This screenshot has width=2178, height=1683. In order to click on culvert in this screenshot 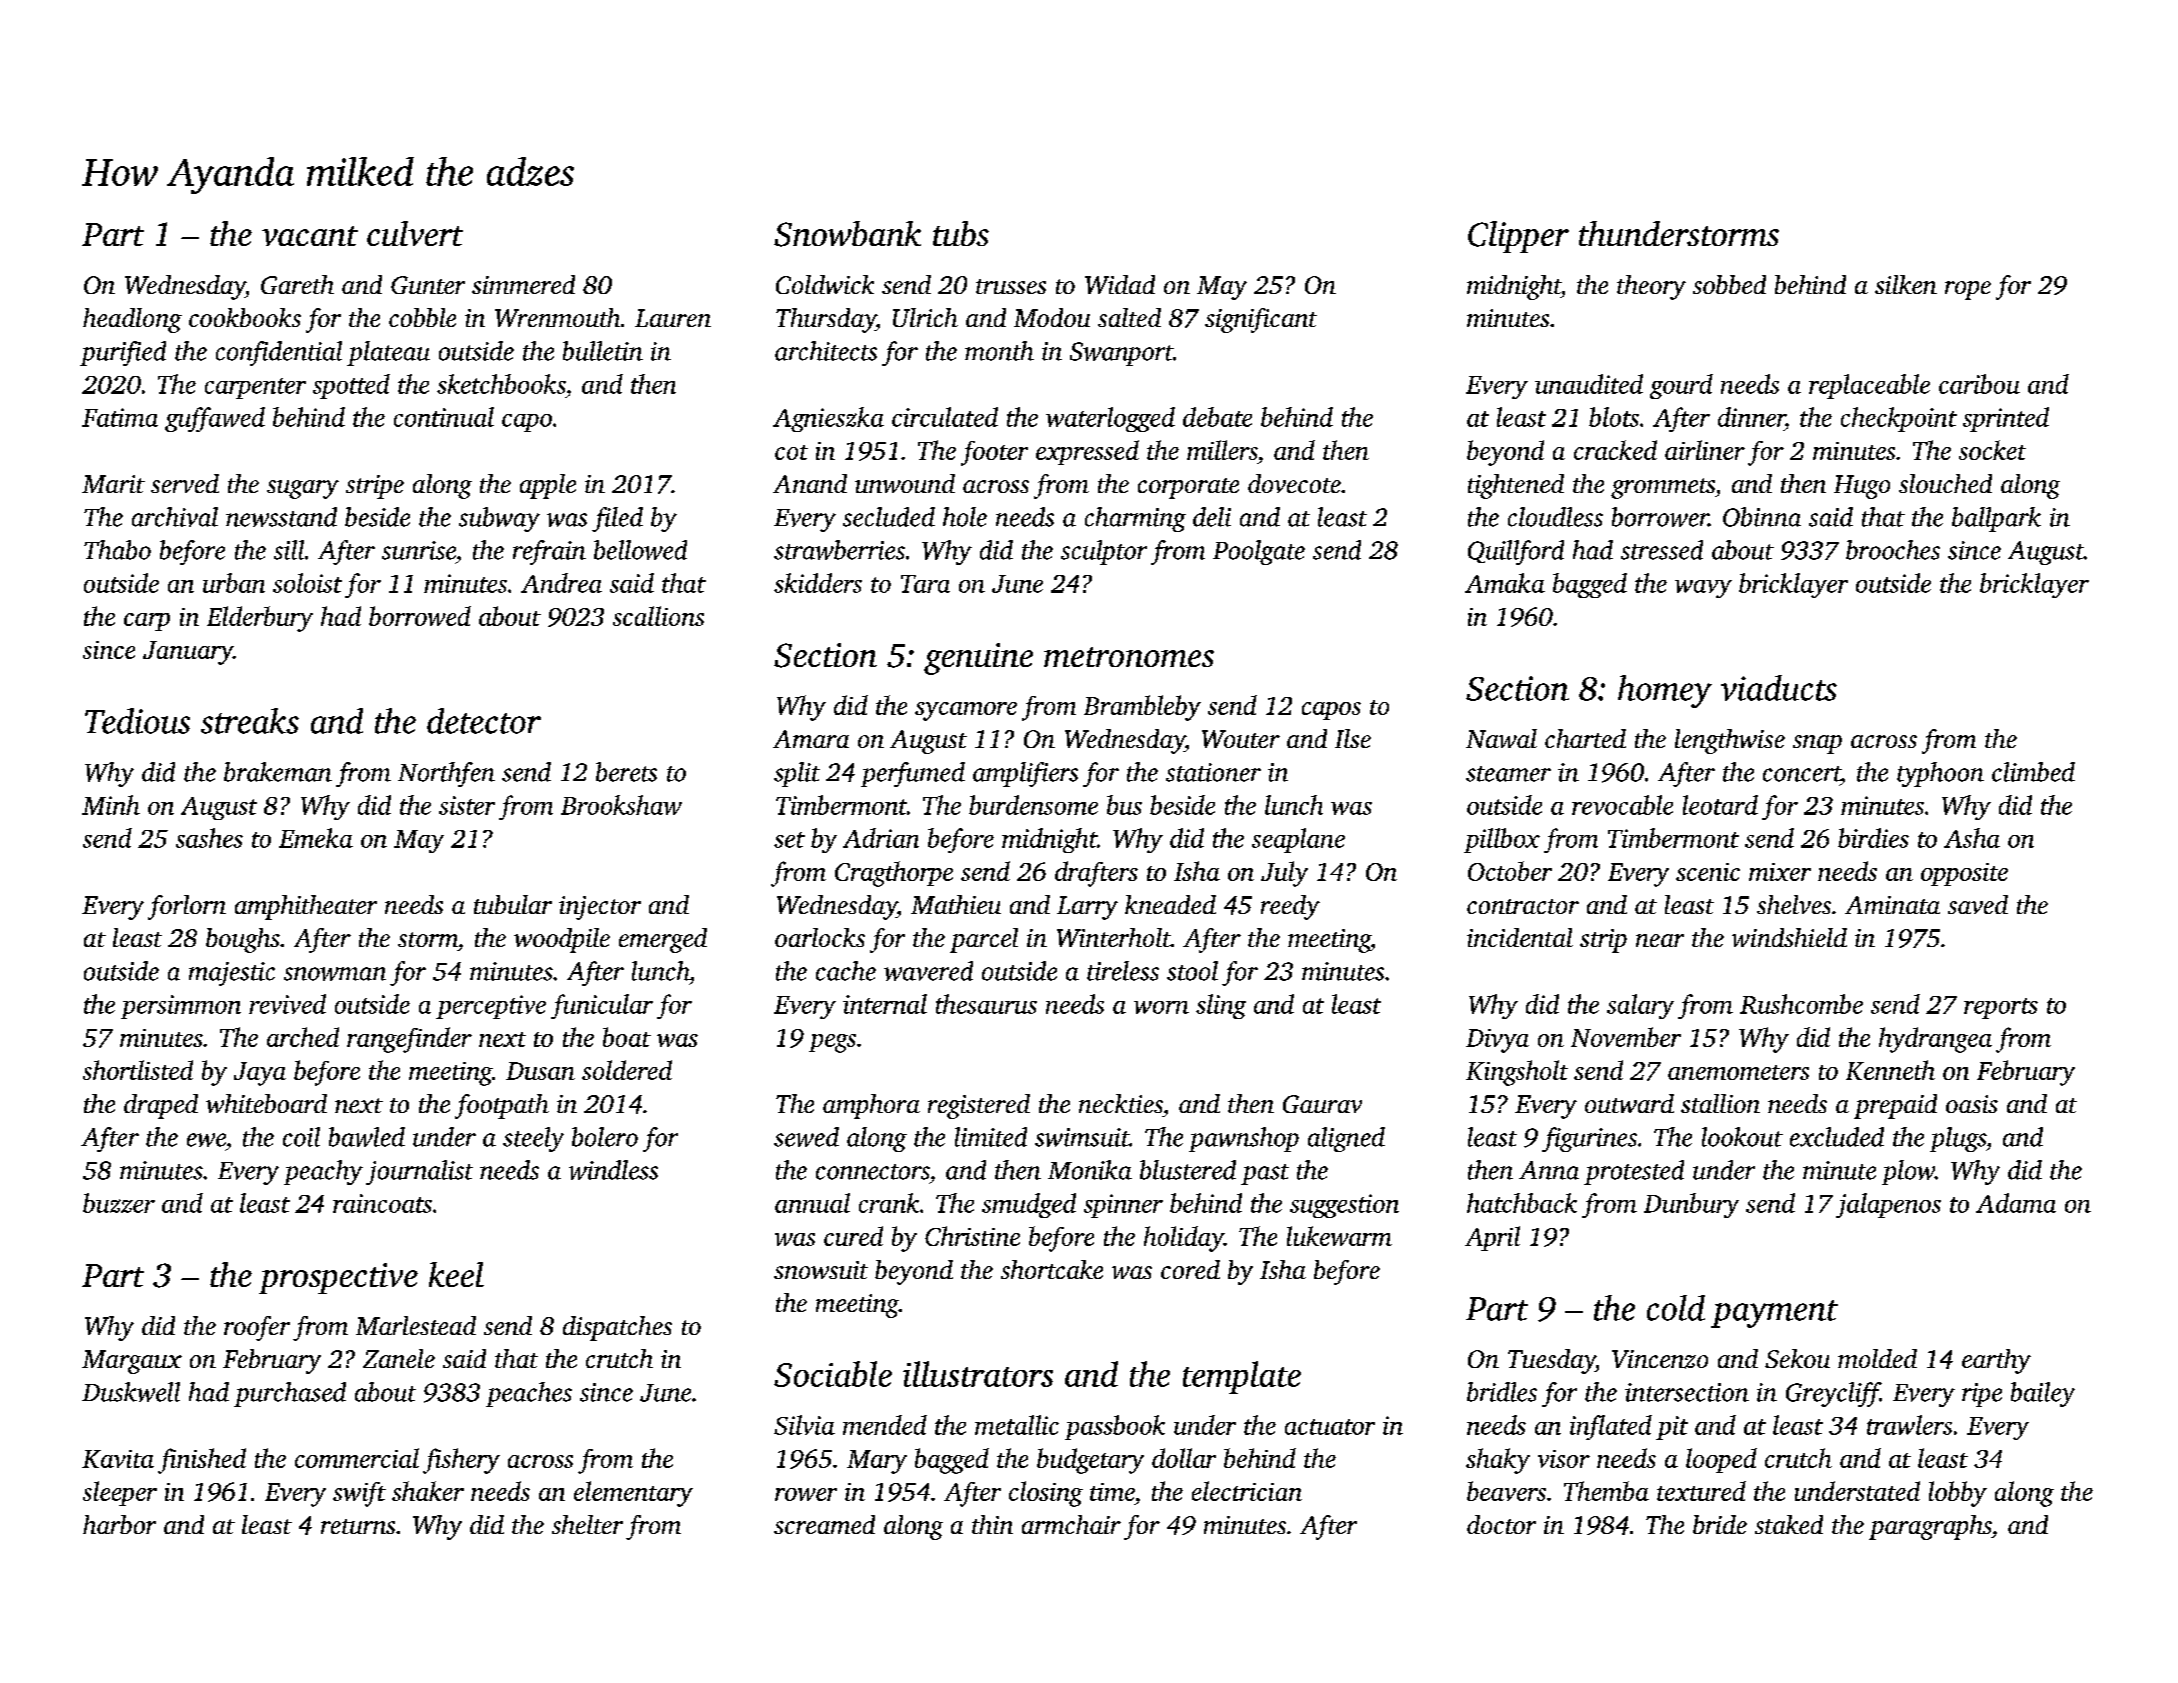, I will do `click(415, 233)`.
